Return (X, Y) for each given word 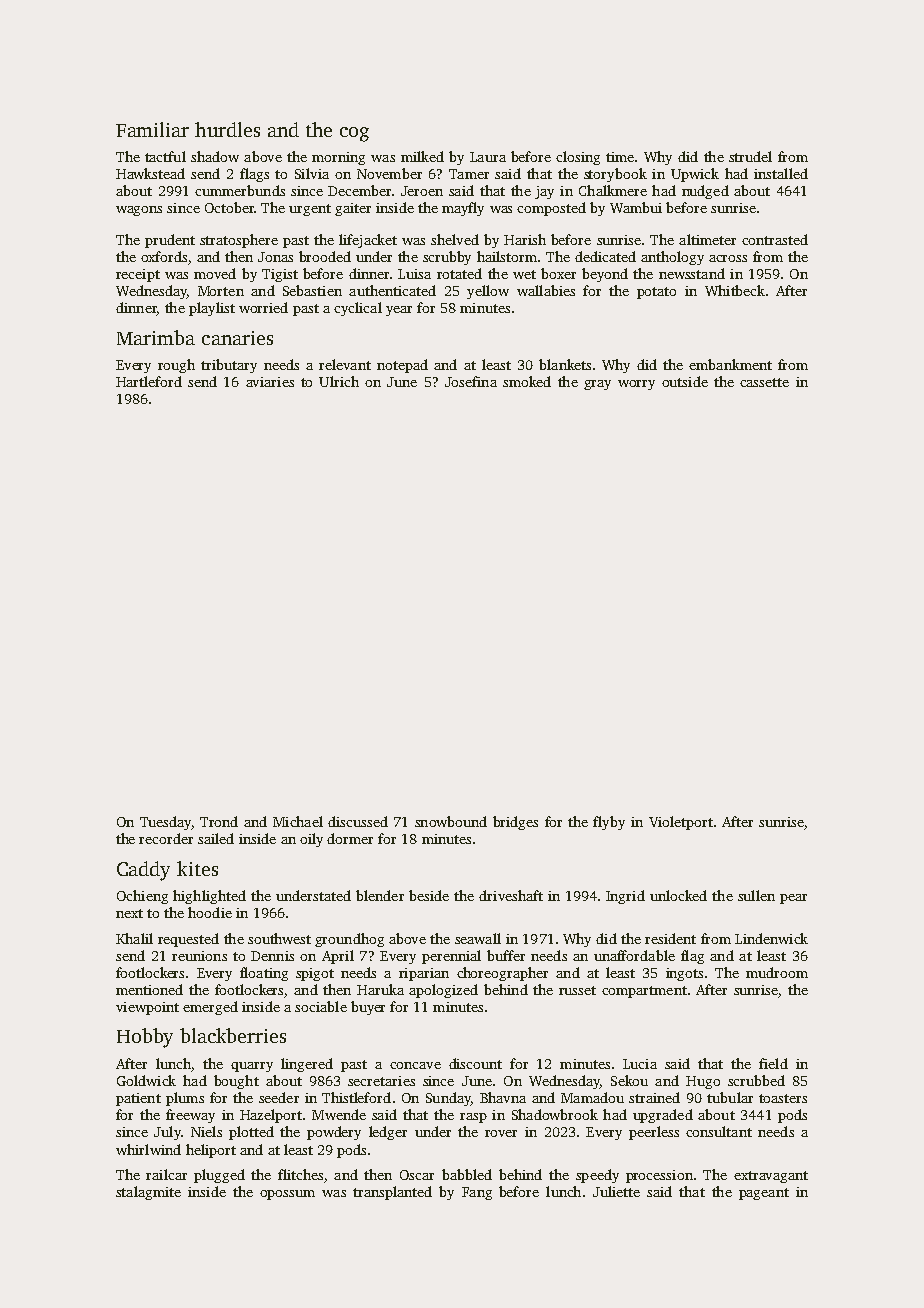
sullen (756, 895)
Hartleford (149, 381)
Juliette (616, 1191)
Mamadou (592, 1097)
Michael (298, 821)
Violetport (681, 823)
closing (578, 158)
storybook (615, 175)
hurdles (227, 129)
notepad (402, 366)
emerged (210, 1008)
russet (577, 990)
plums (185, 1099)
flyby (609, 823)
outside (685, 381)
